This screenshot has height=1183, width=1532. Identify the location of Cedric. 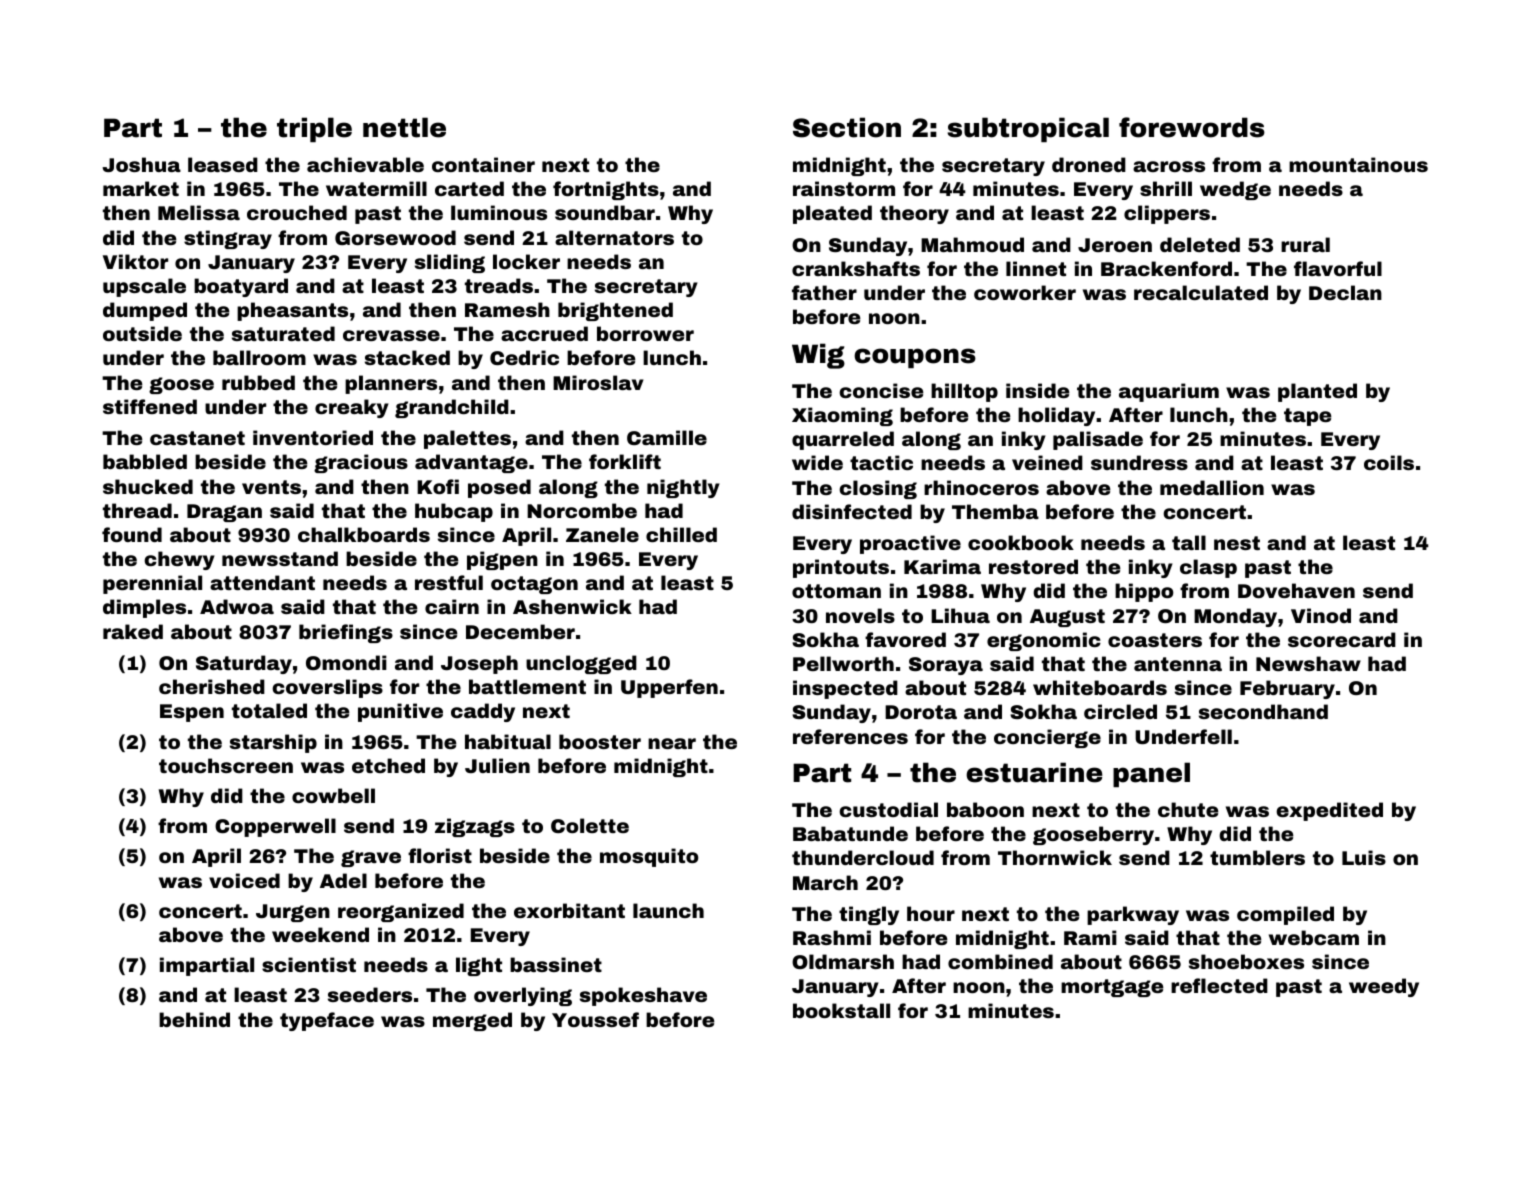
(524, 357).
